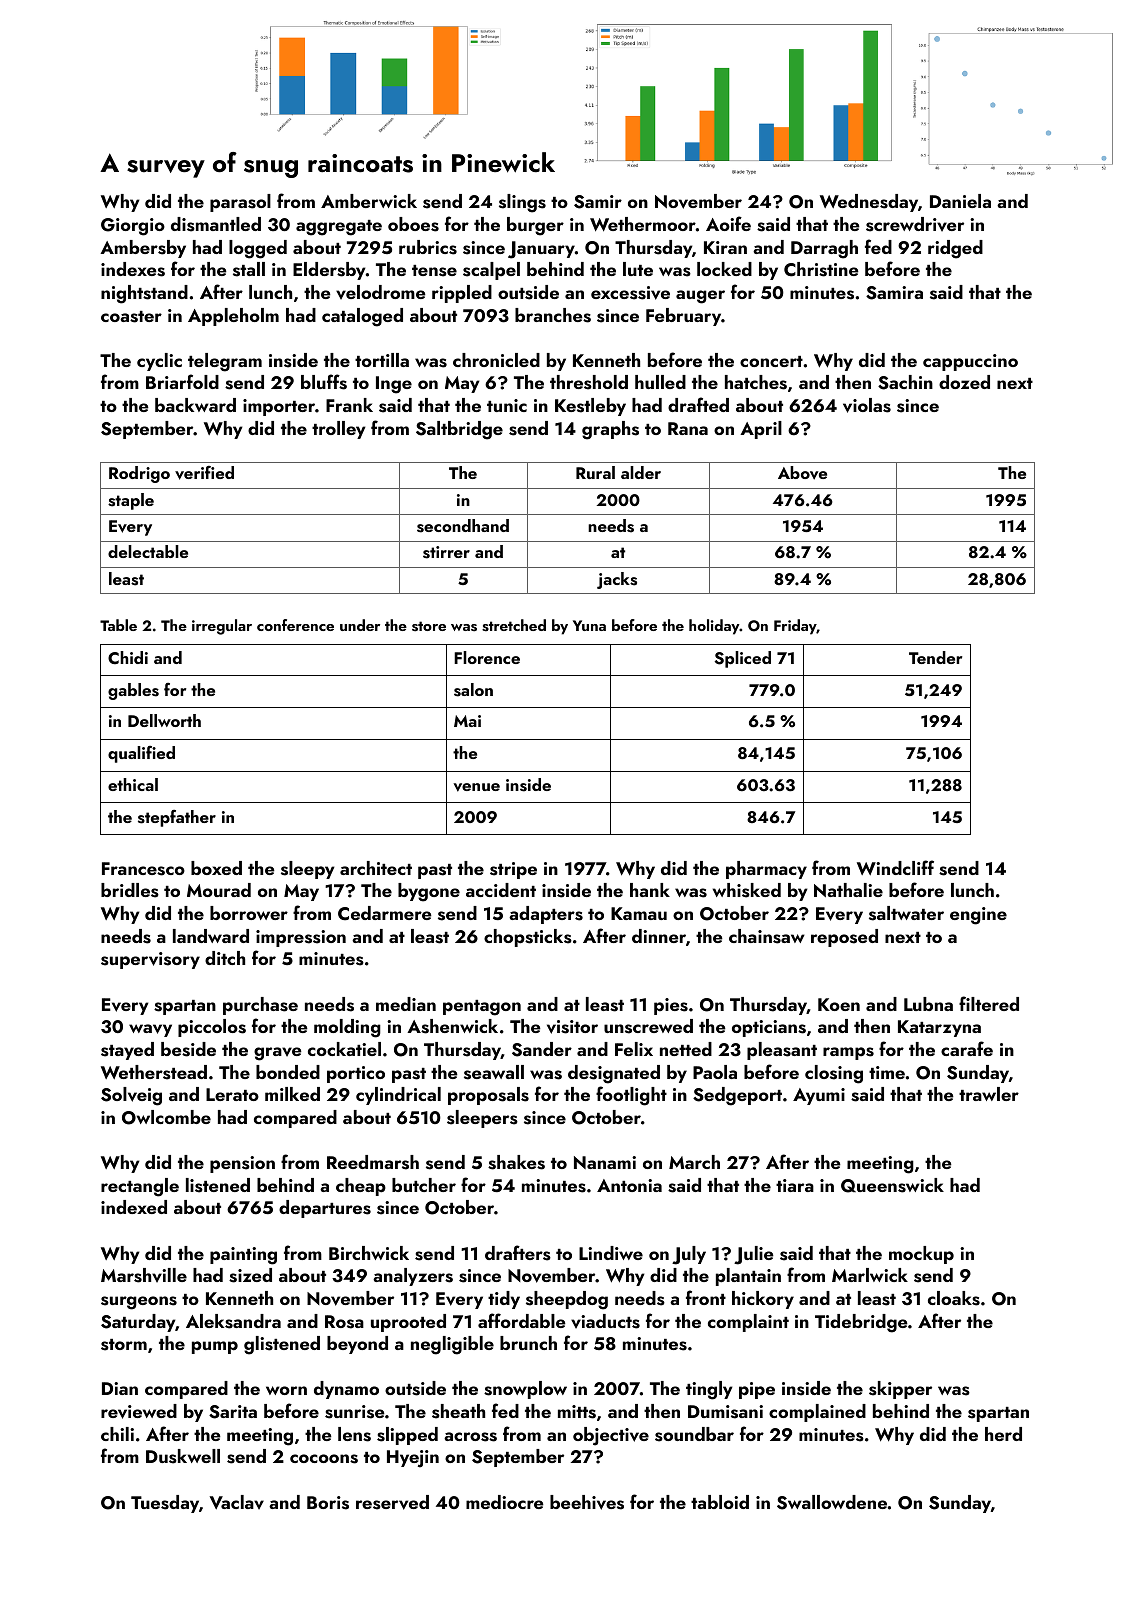  What do you see at coordinates (362, 317) in the document?
I see `cataloged` at bounding box center [362, 317].
